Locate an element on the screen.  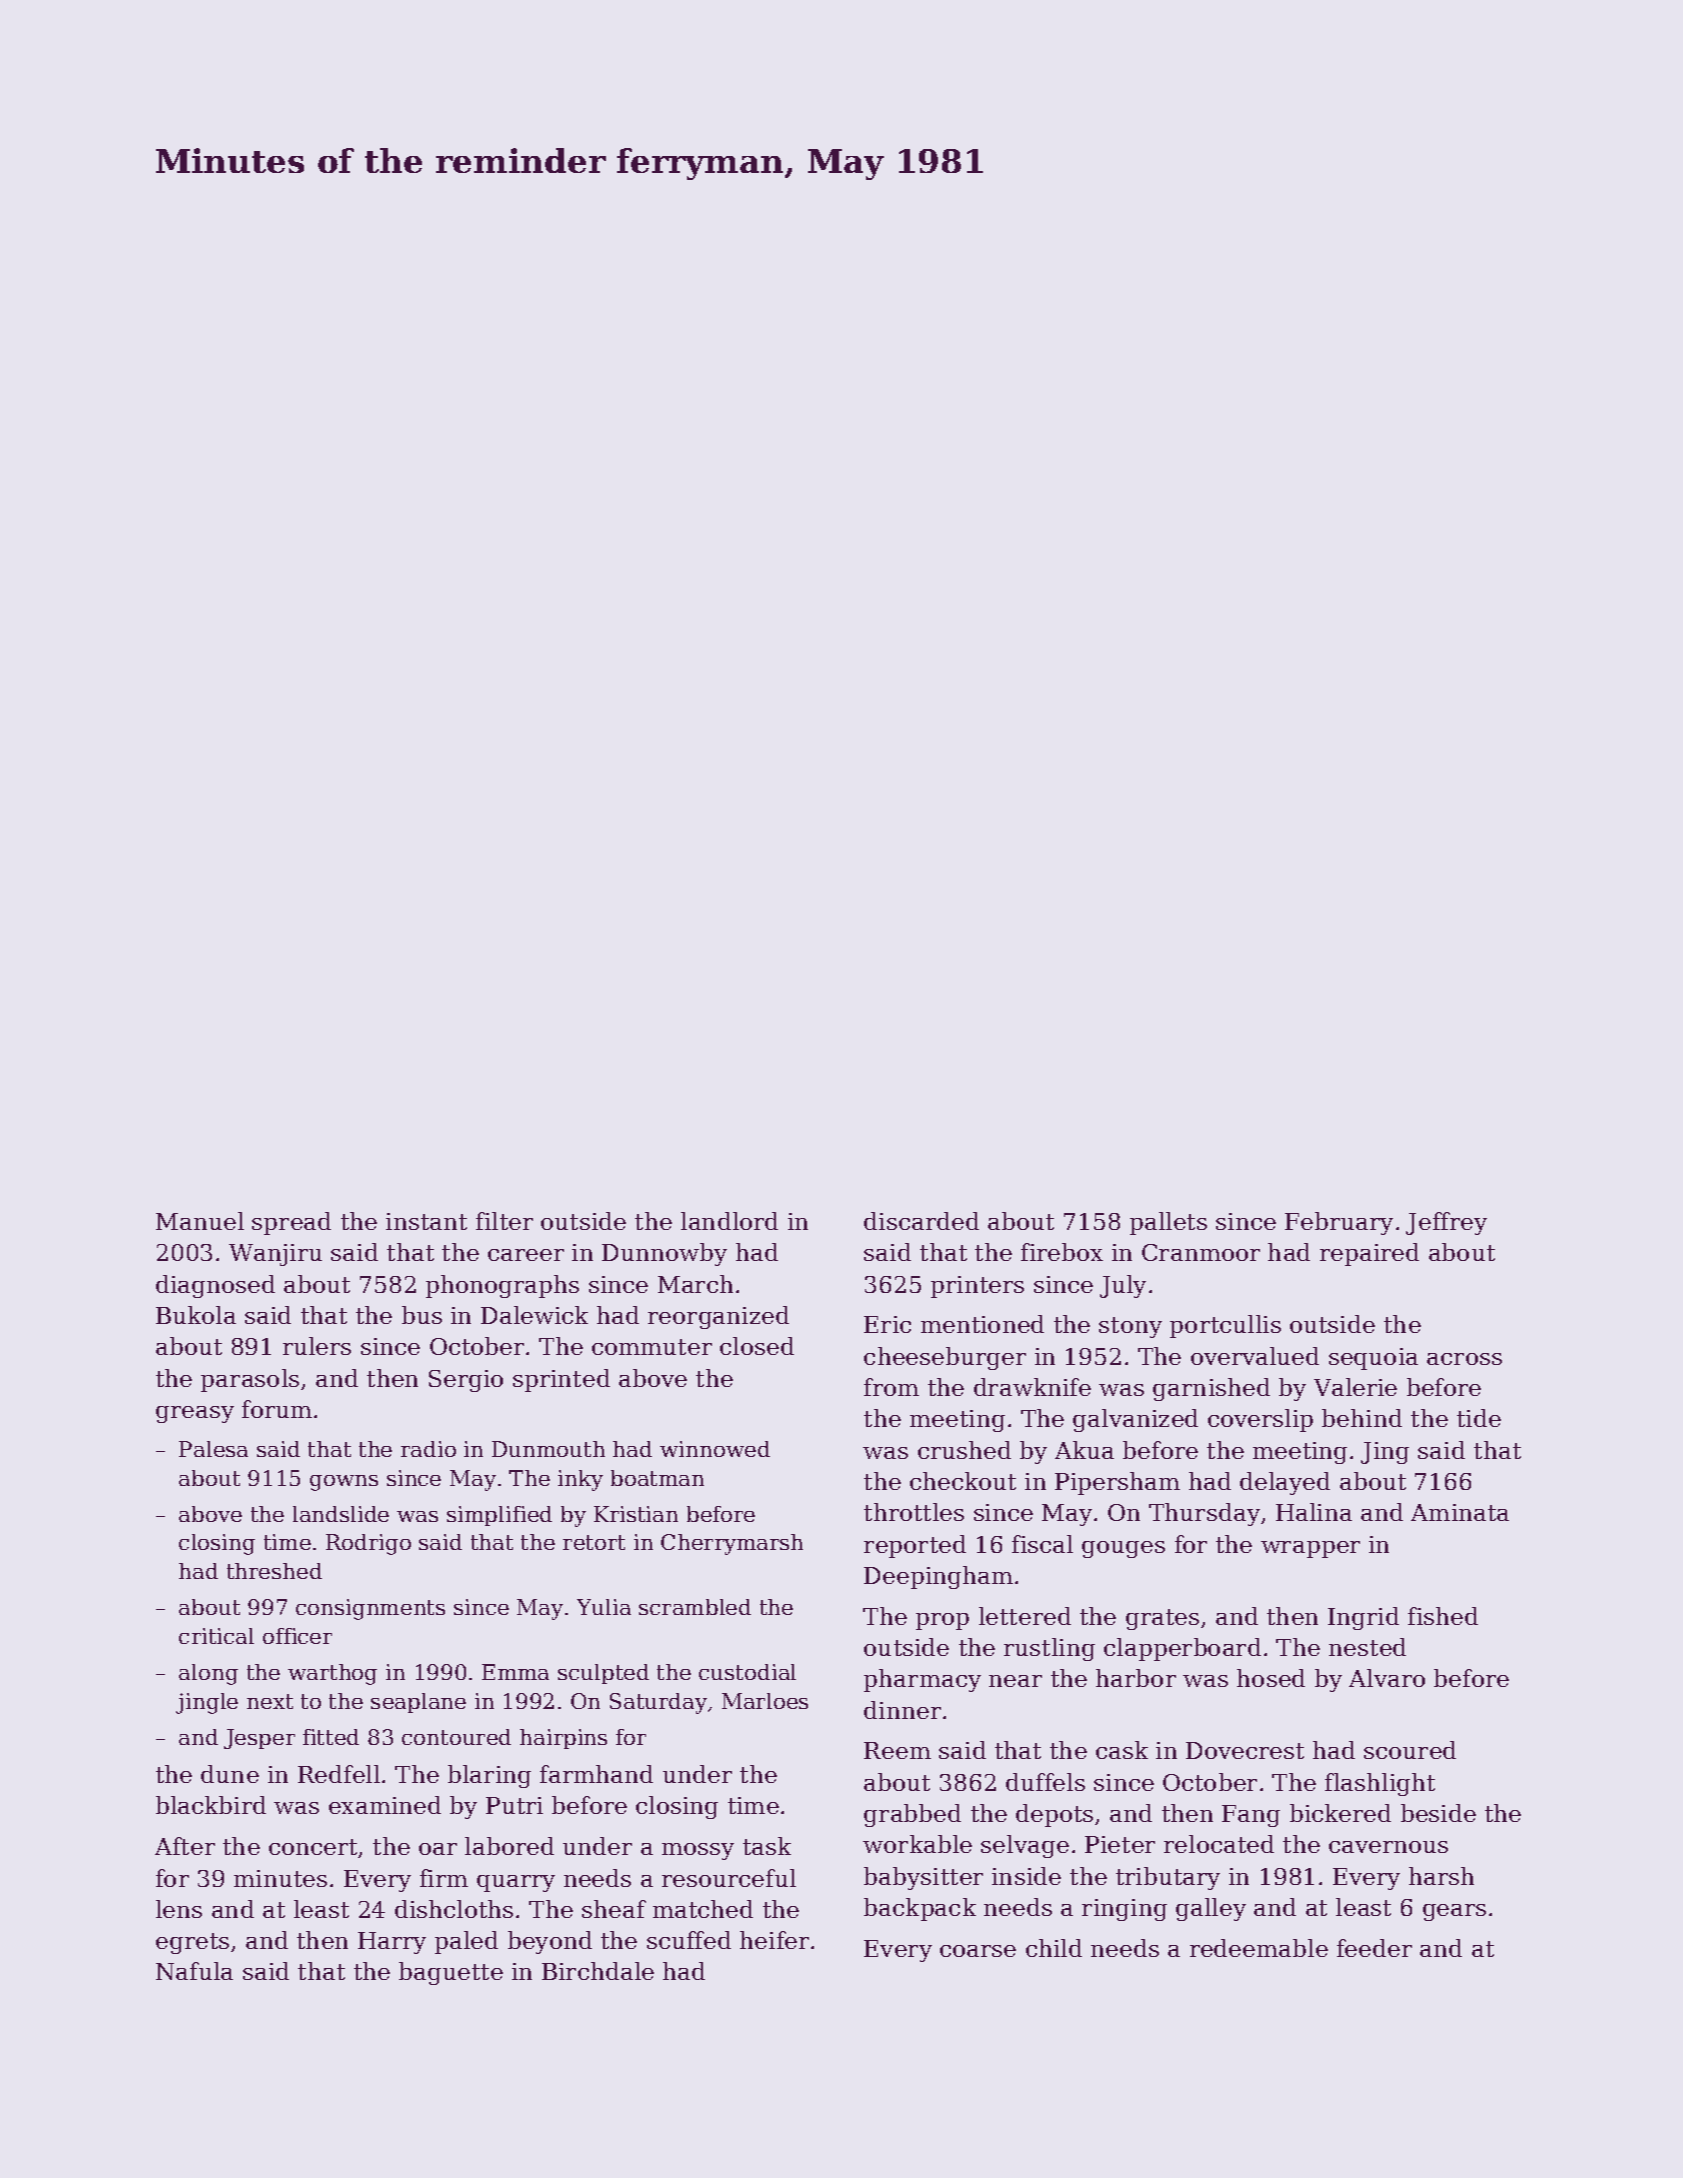
firm is located at coordinates (444, 1878).
